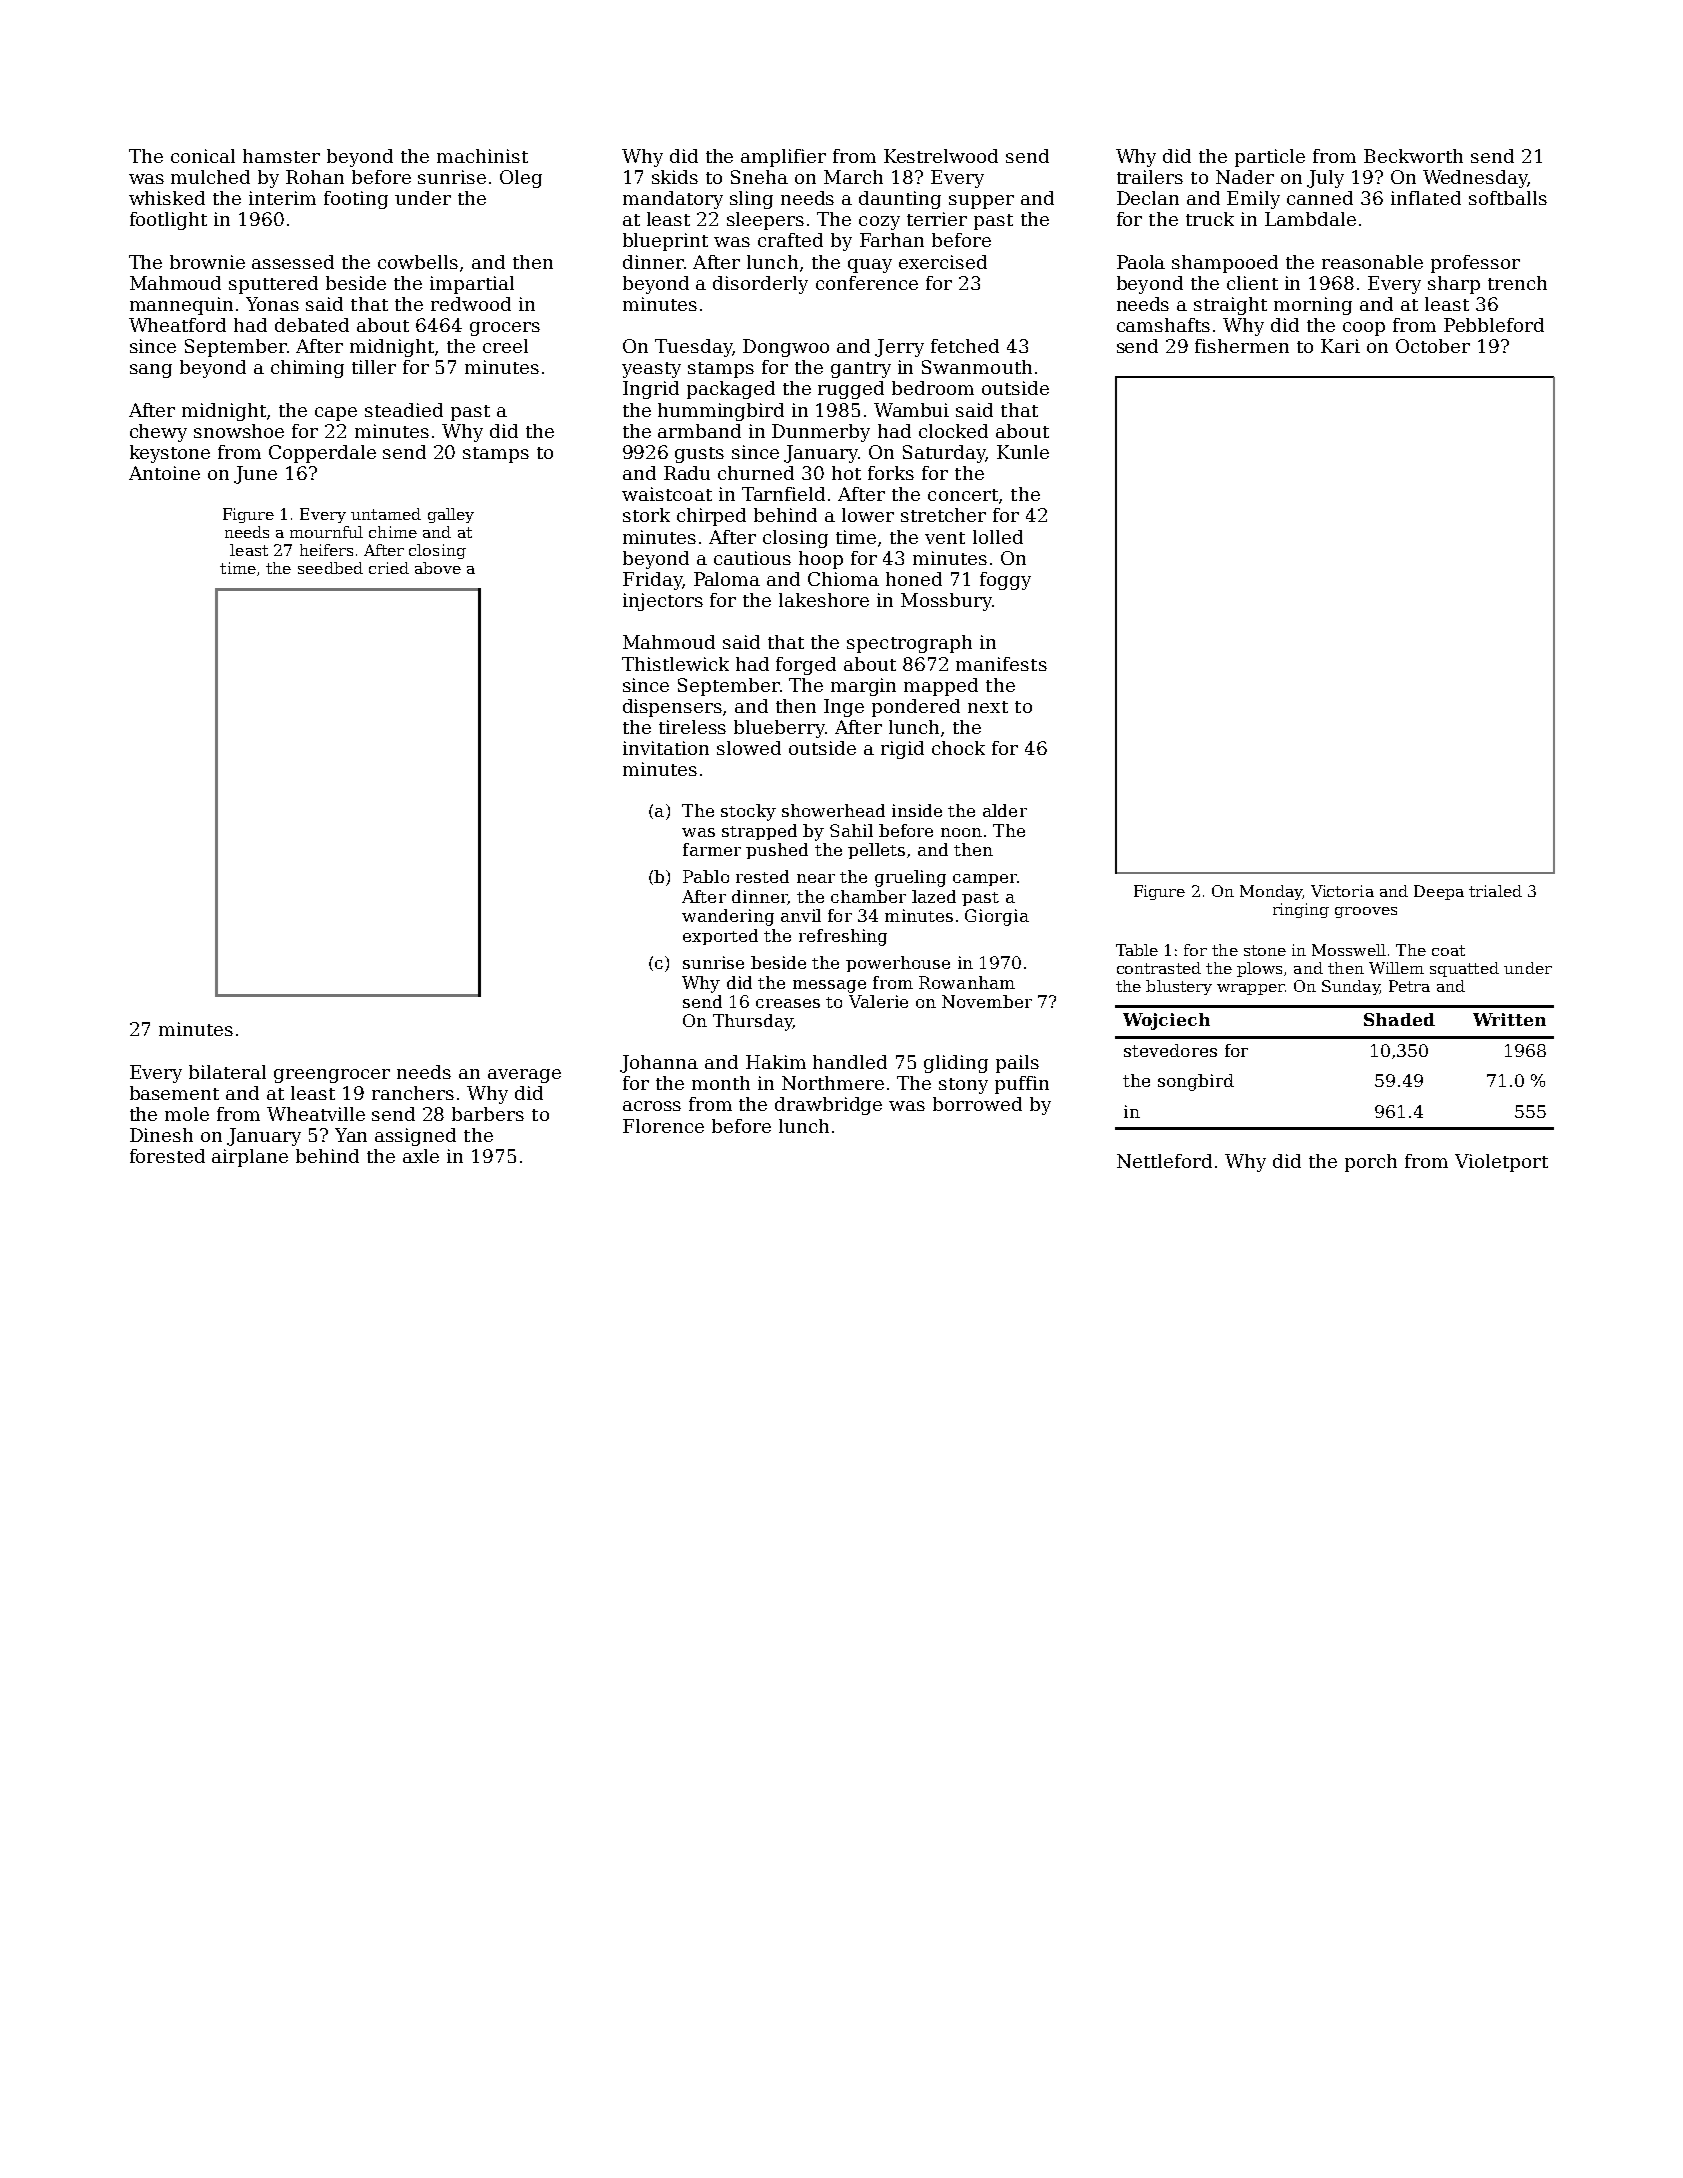  Describe the element at coordinates (336, 414) in the image. I see `cape` at that location.
